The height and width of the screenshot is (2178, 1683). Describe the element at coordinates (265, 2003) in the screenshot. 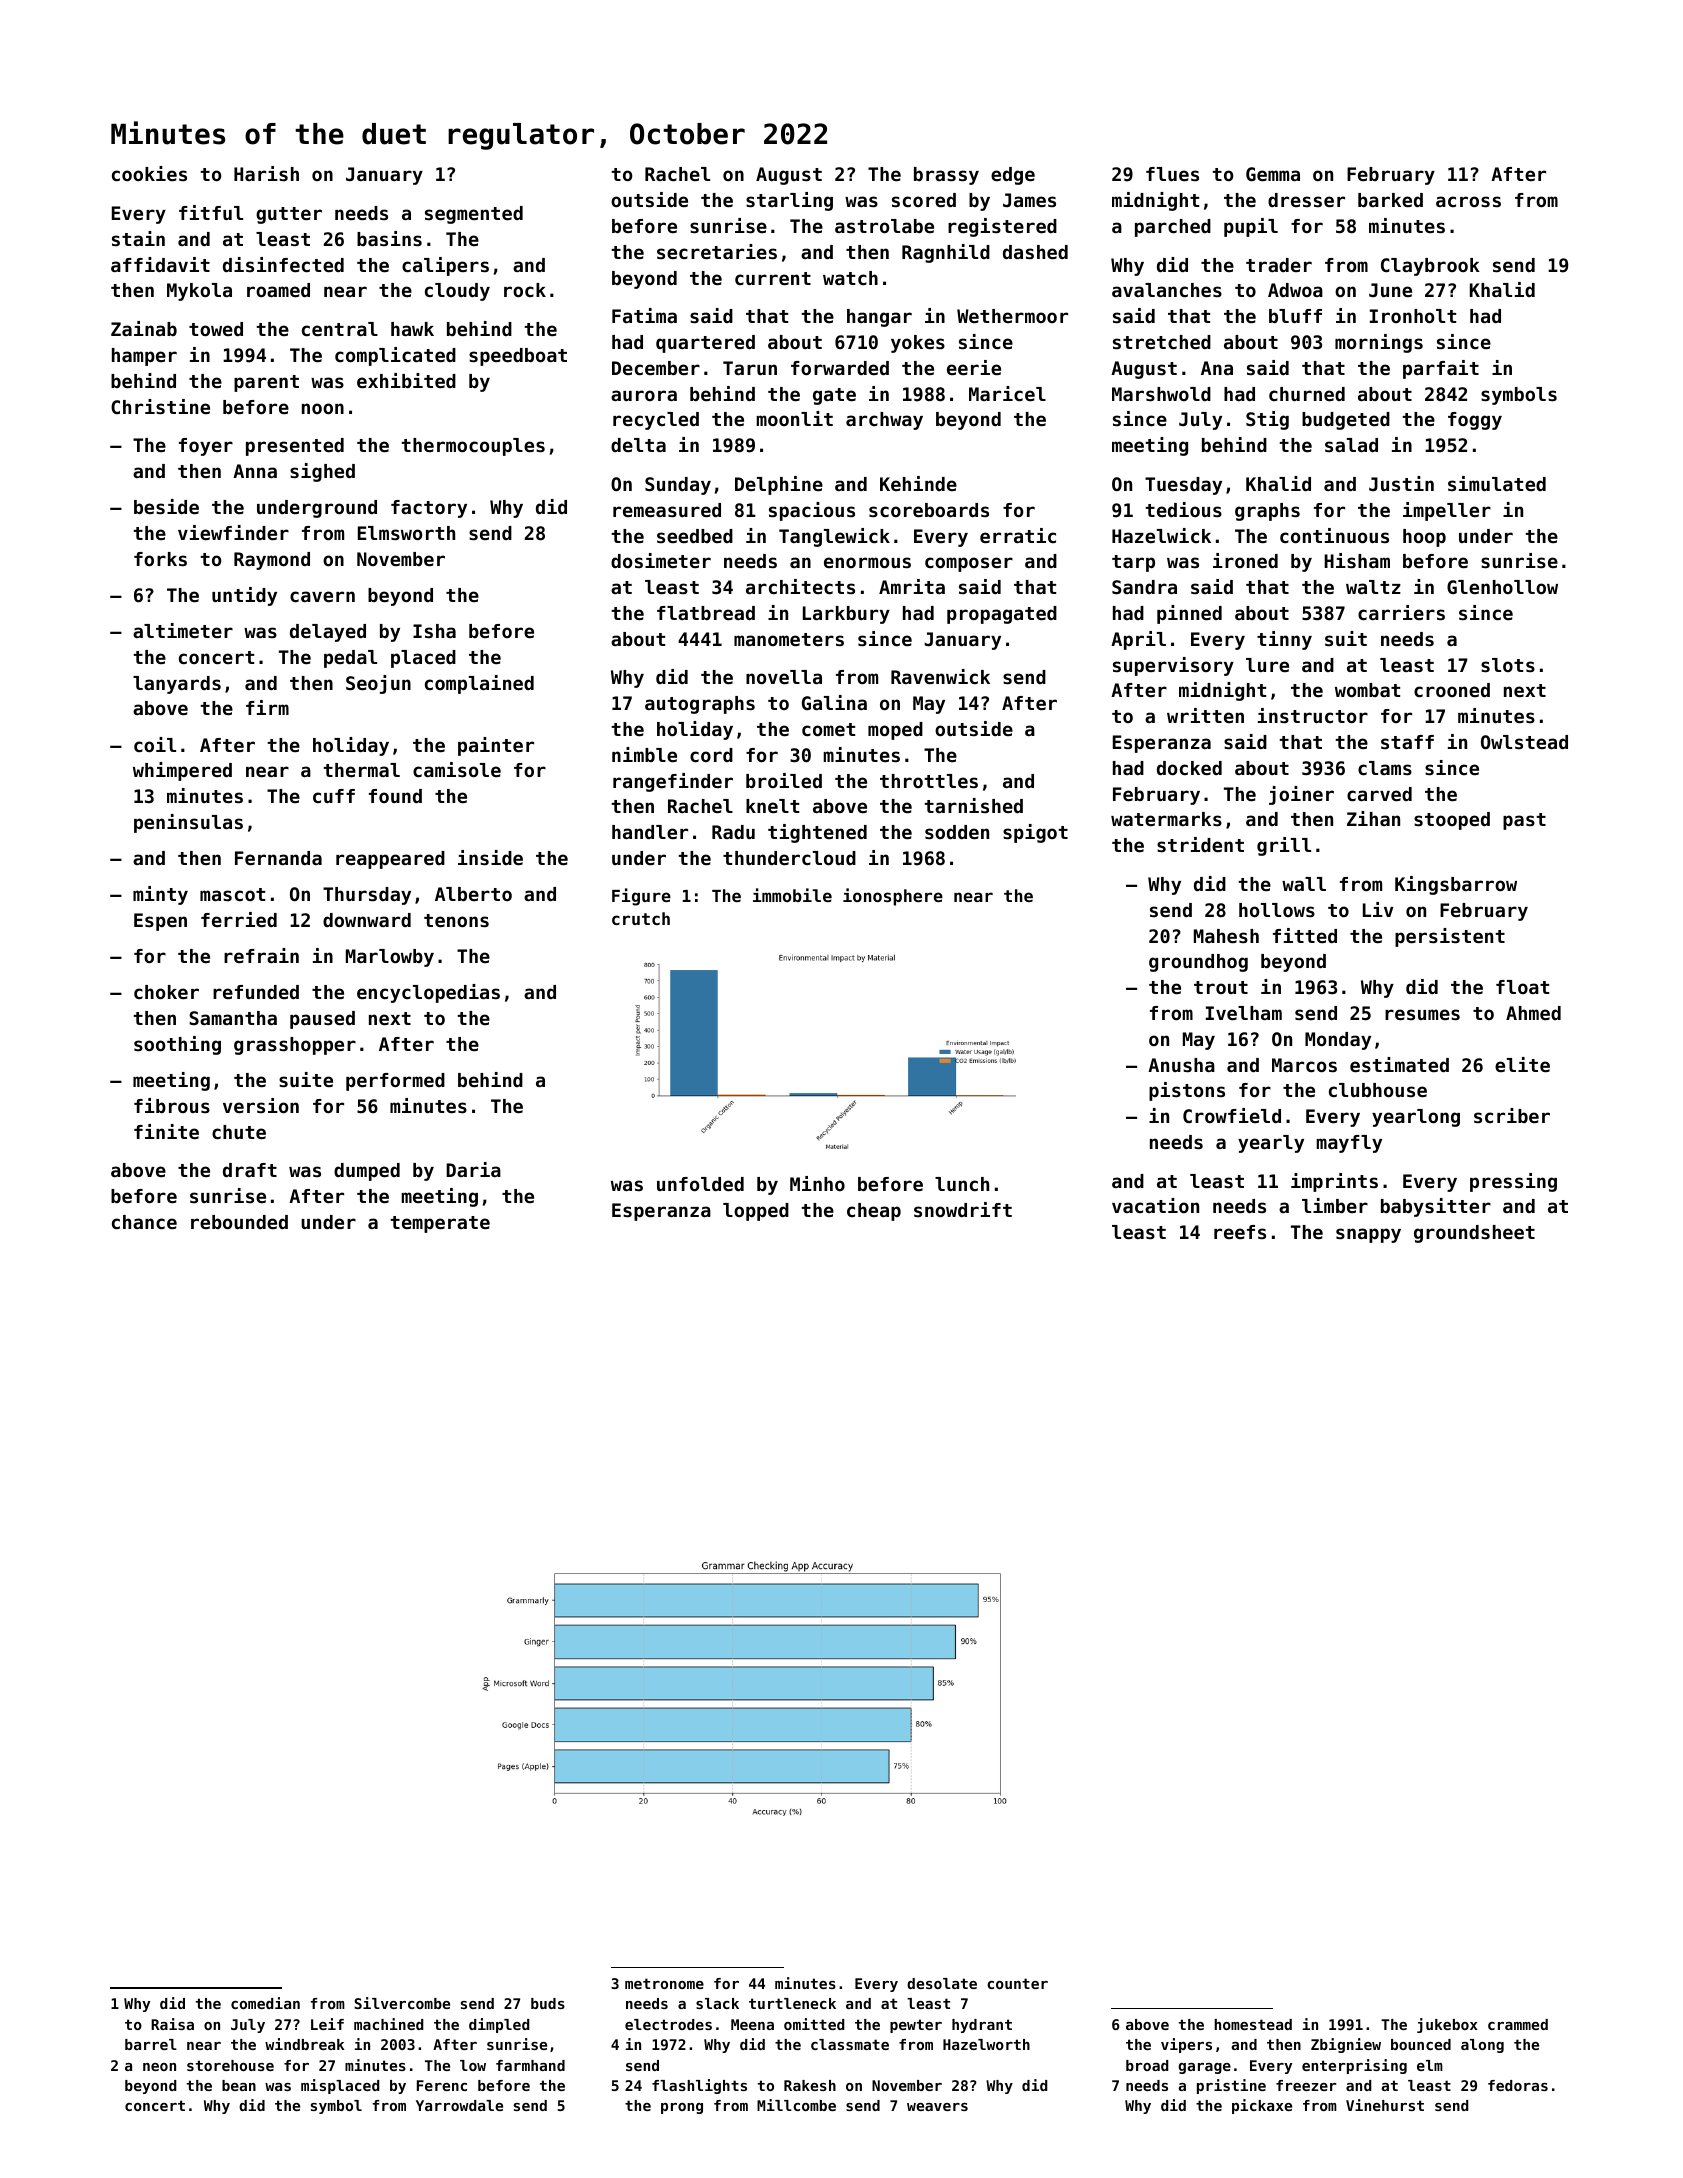

I see `comedian` at that location.
